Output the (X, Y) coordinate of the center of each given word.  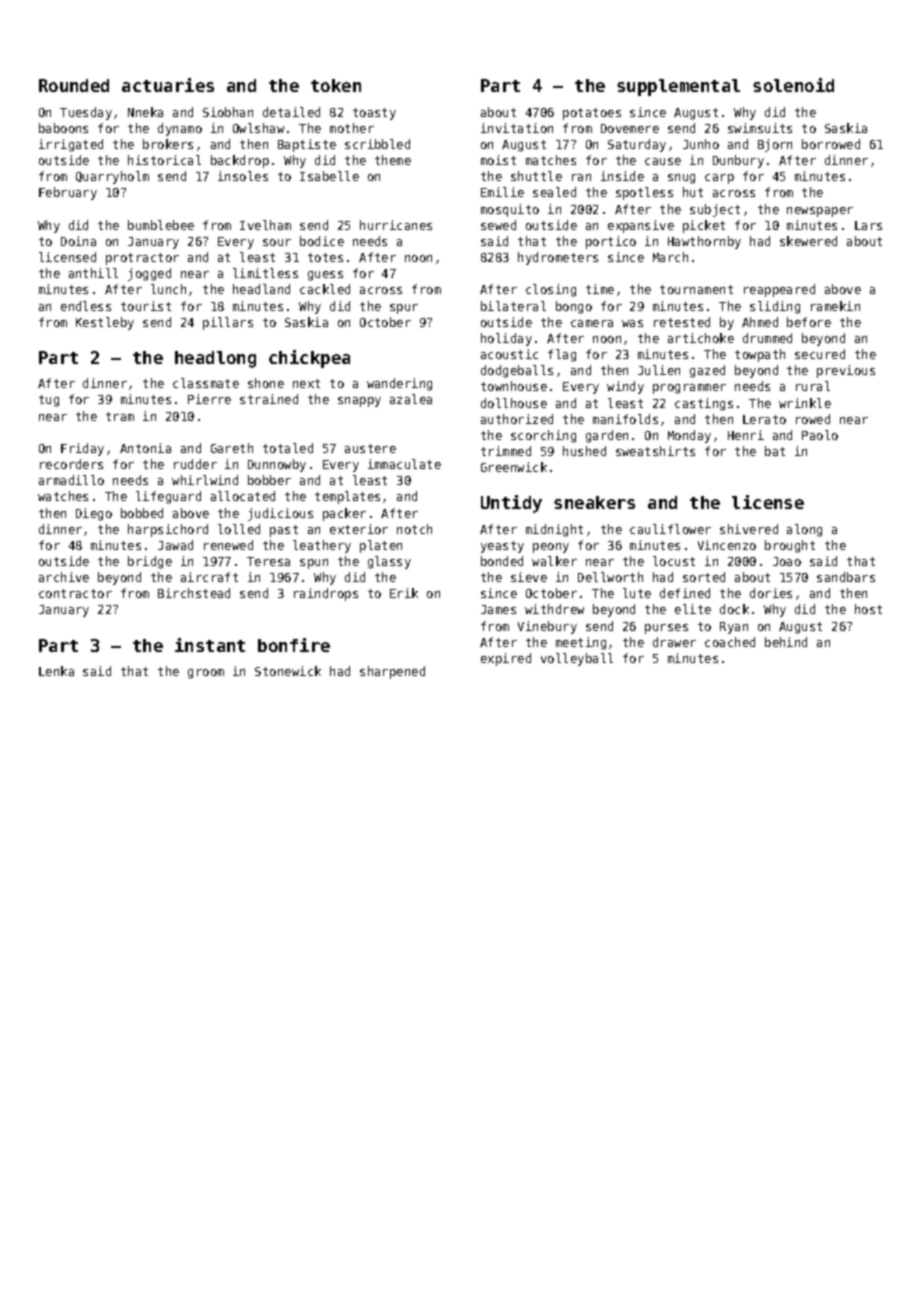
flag (562, 355)
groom (206, 674)
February (68, 193)
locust (674, 561)
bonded (502, 561)
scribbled (377, 144)
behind (786, 642)
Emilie (502, 192)
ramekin (835, 306)
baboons (63, 128)
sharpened (392, 672)
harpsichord (168, 530)
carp (719, 179)
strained (269, 399)
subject (715, 210)
